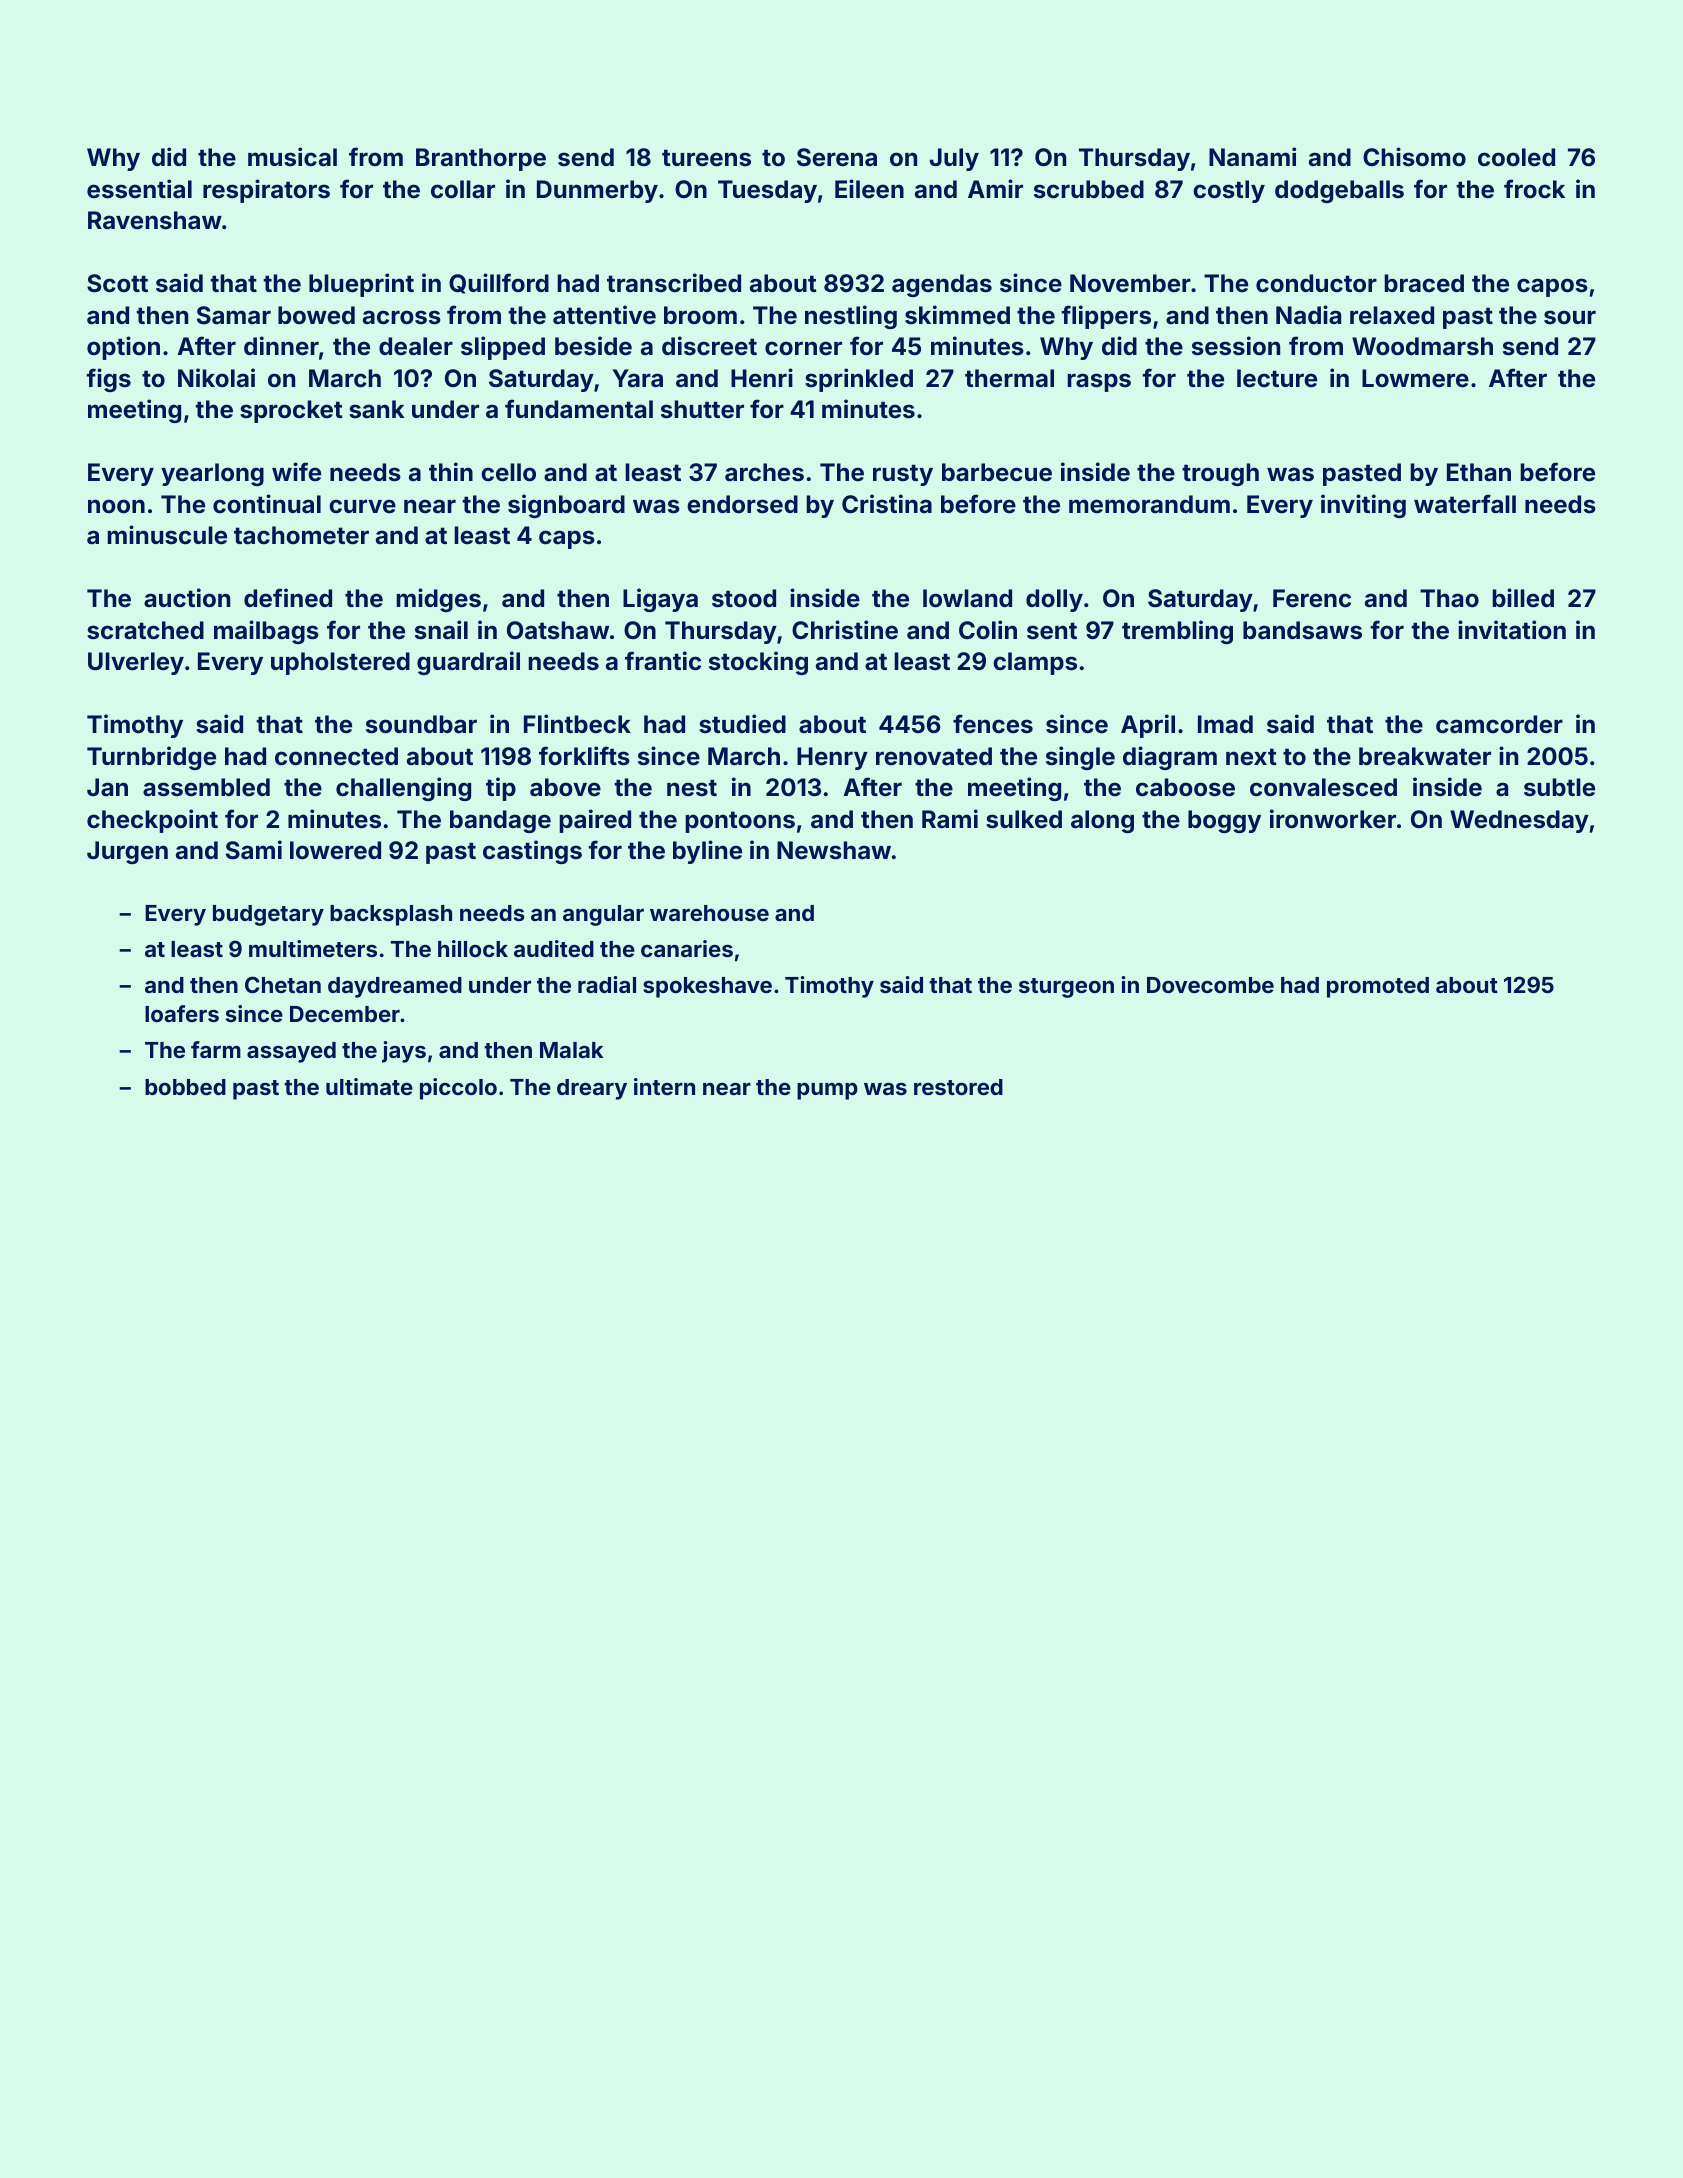 Image resolution: width=1683 pixels, height=2178 pixels. Describe the element at coordinates (958, 1087) in the page. I see `restored` at that location.
